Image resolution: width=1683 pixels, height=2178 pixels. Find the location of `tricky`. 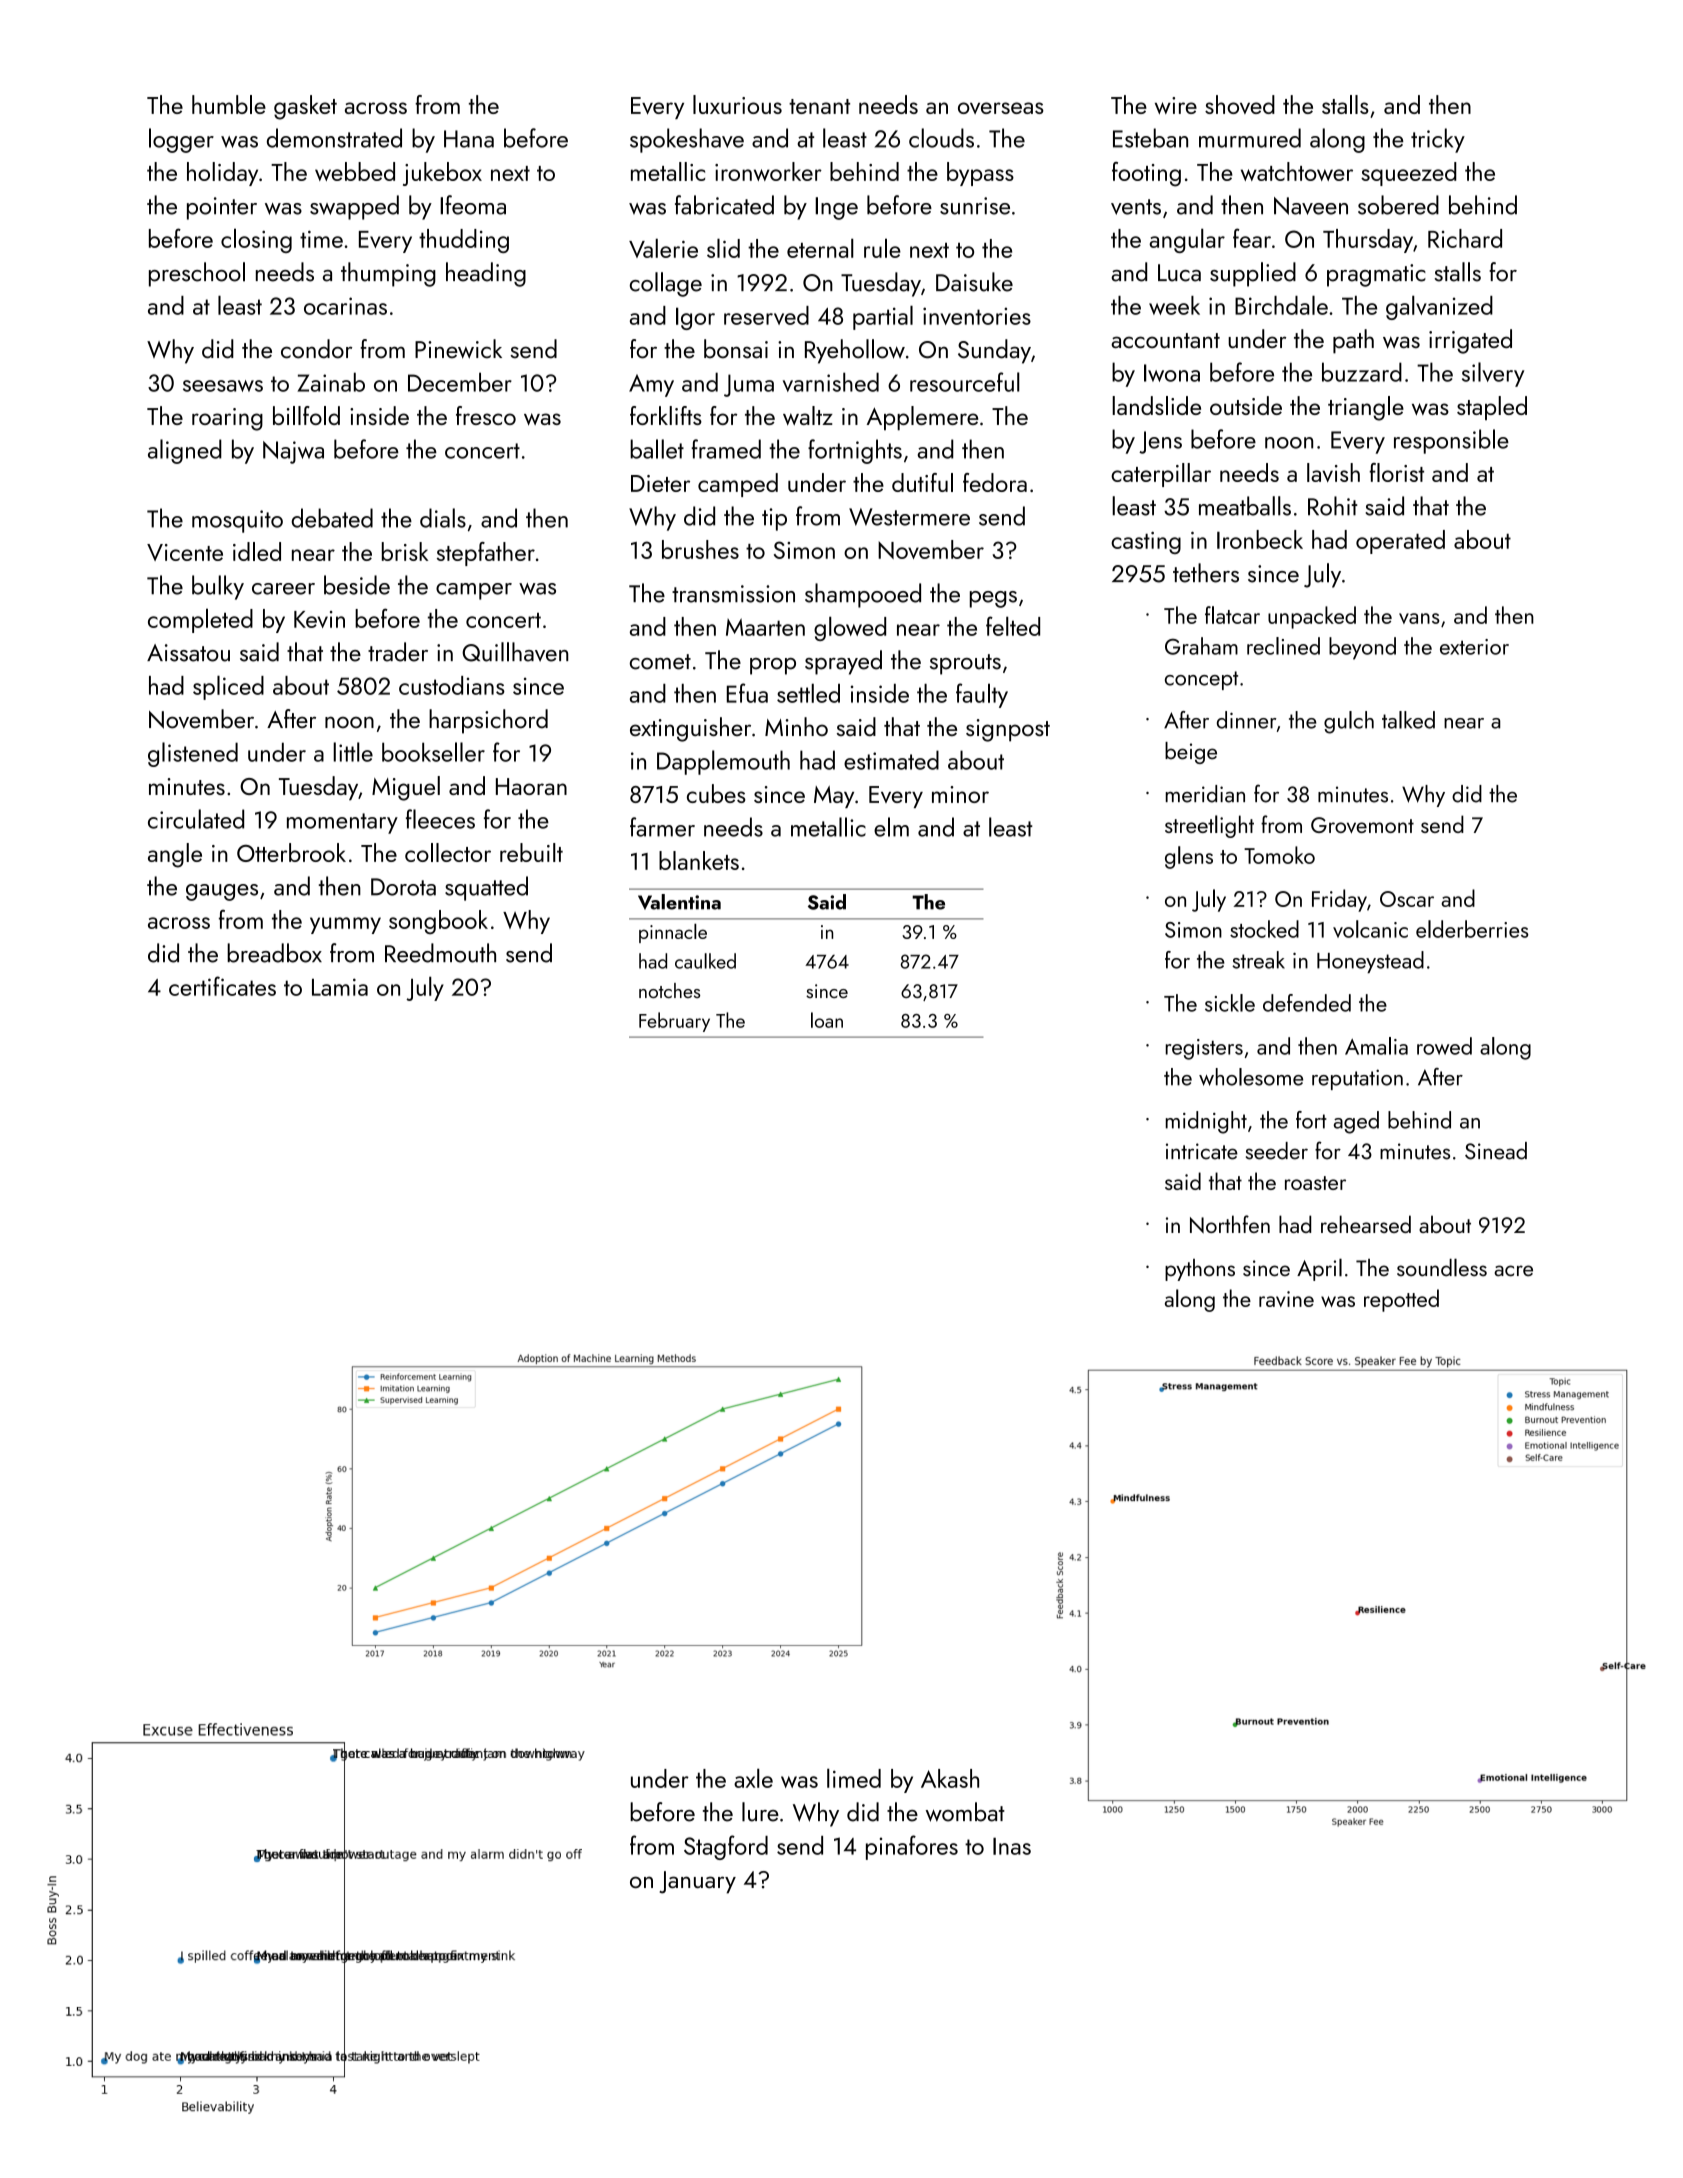

tricky is located at coordinates (1438, 140).
